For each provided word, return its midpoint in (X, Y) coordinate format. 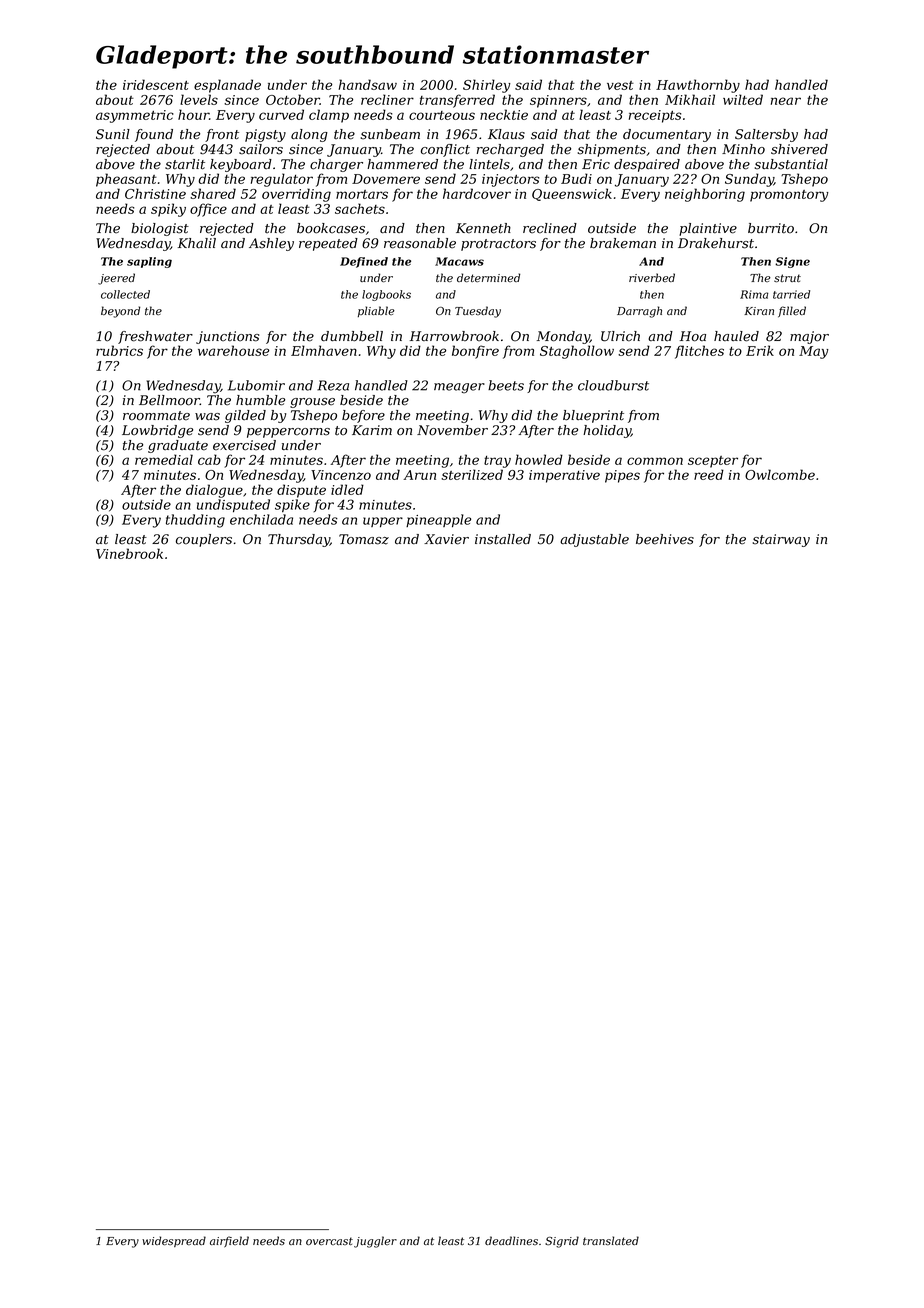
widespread (174, 1241)
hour (193, 114)
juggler (375, 1242)
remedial (164, 459)
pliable (376, 311)
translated (611, 1240)
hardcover (477, 193)
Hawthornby (698, 86)
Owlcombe (780, 474)
